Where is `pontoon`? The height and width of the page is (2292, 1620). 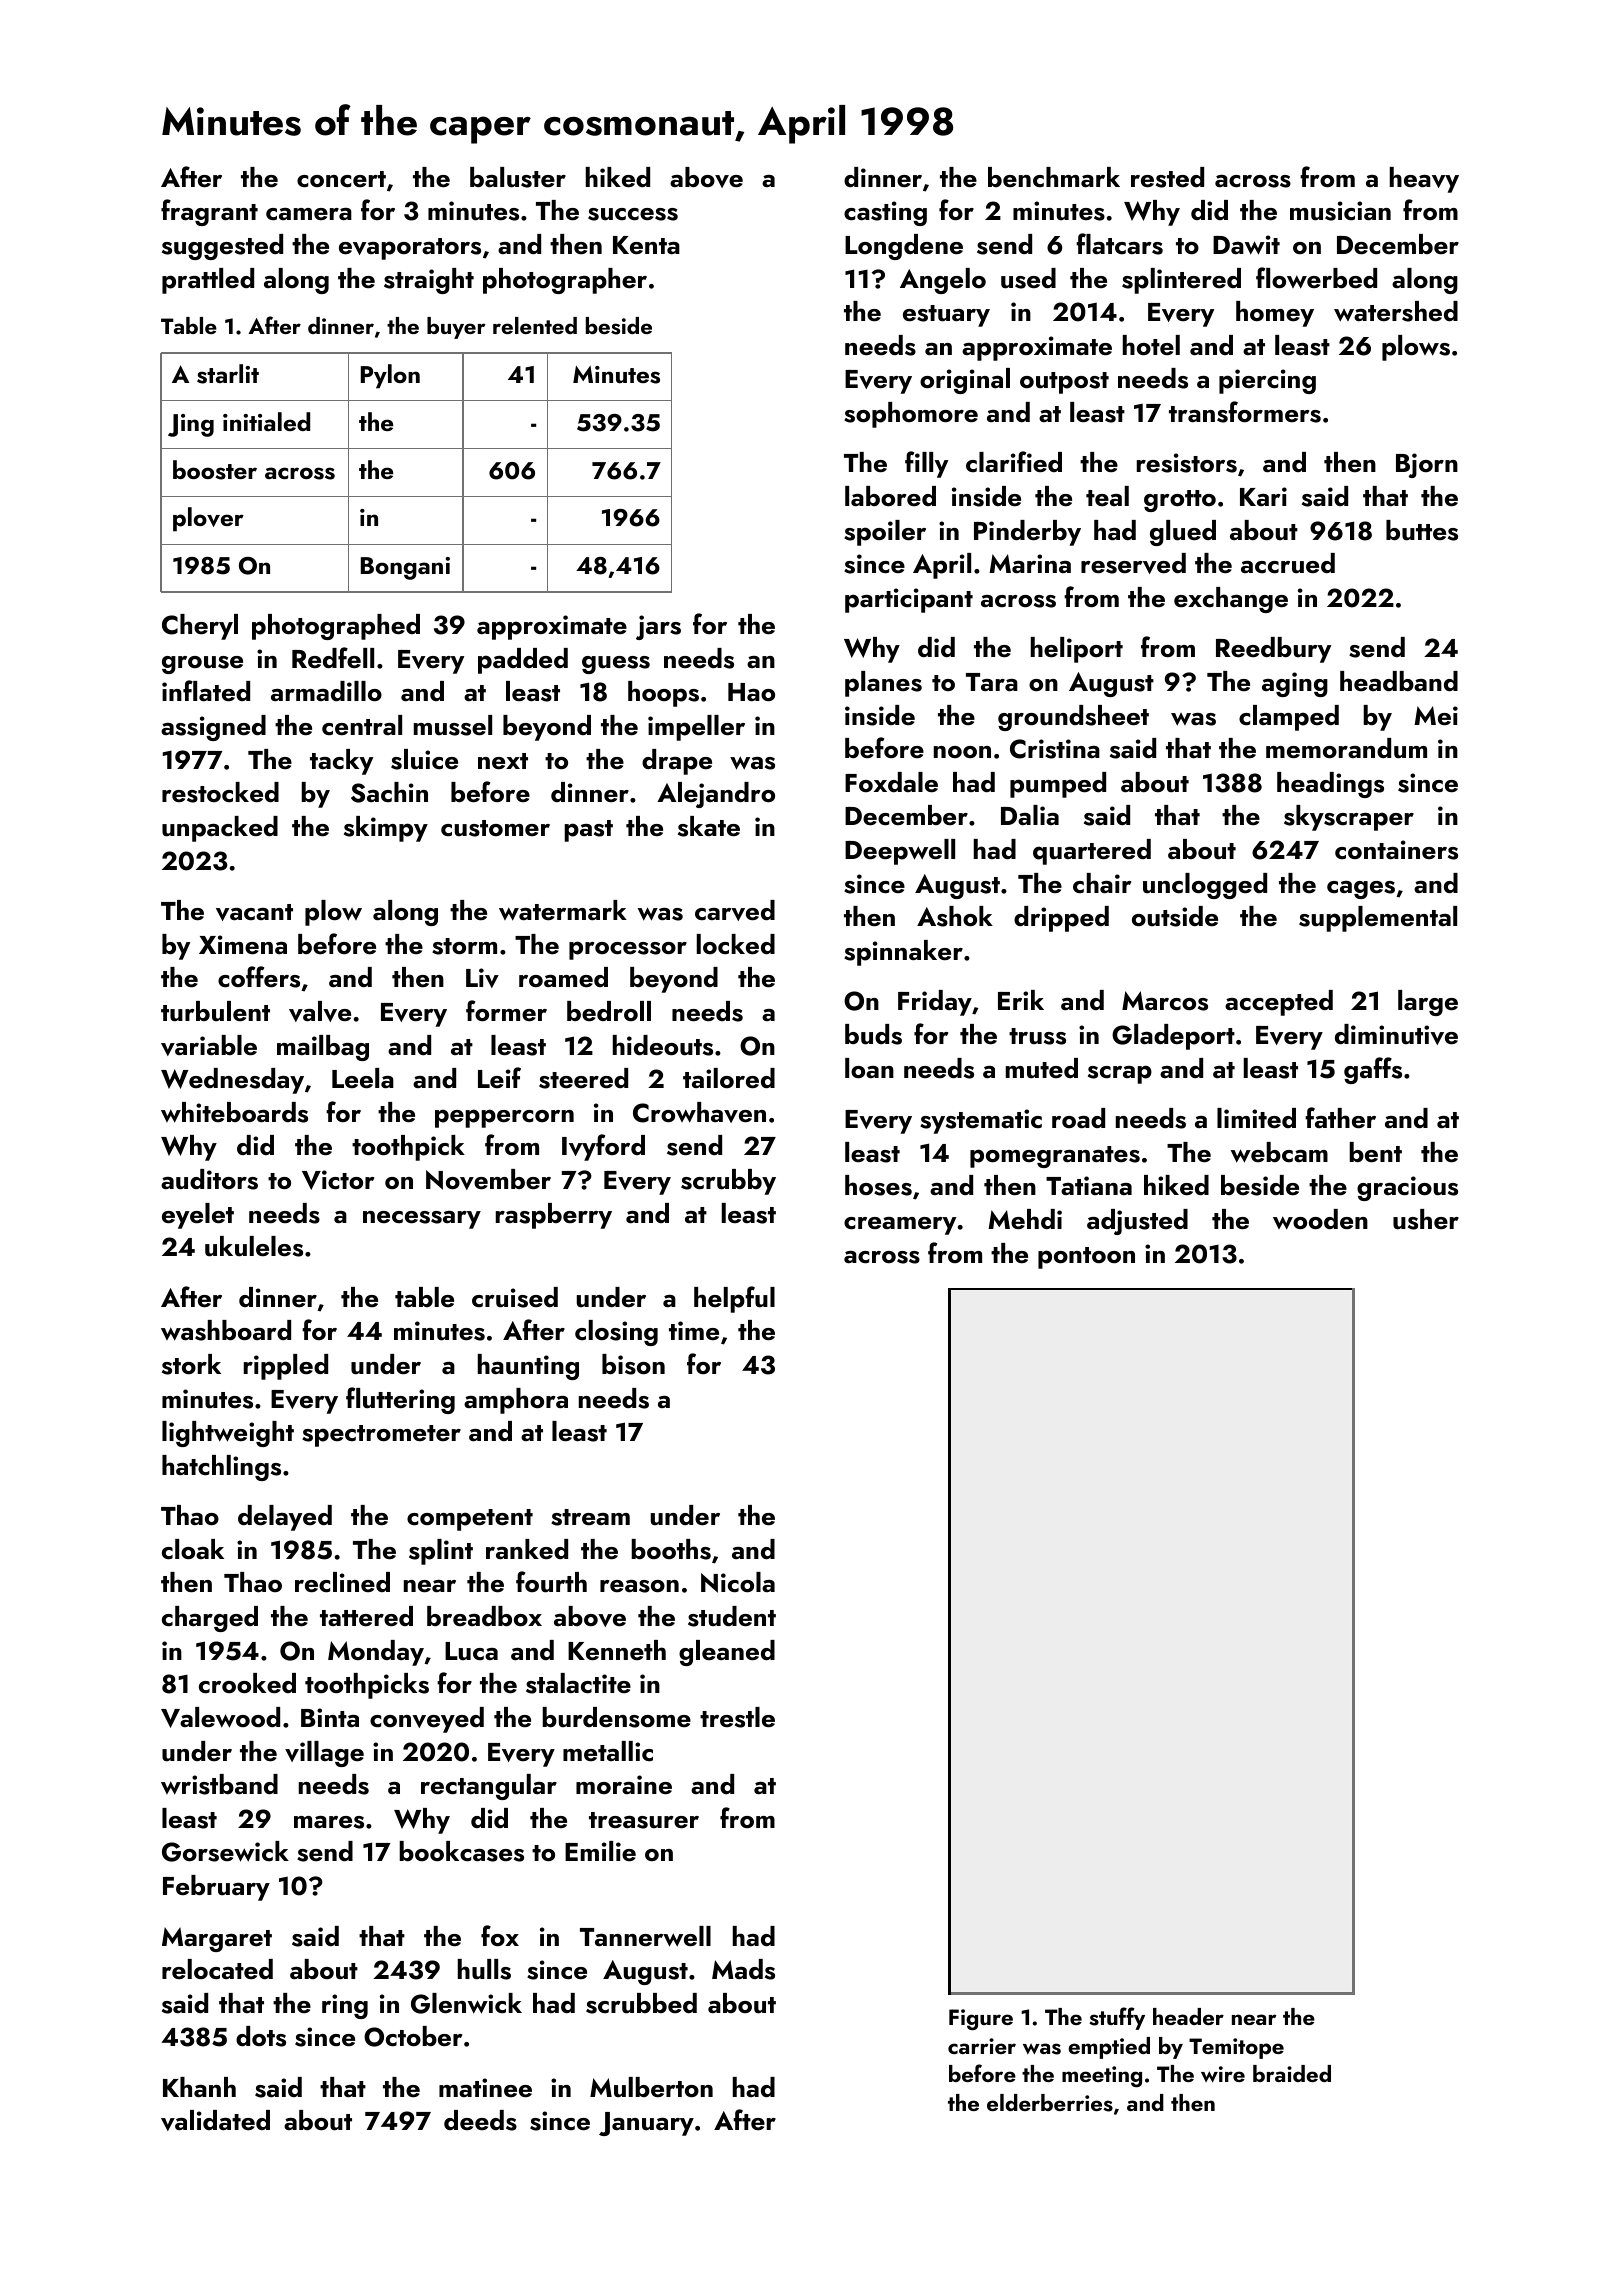
pontoon is located at coordinates (1086, 1258).
